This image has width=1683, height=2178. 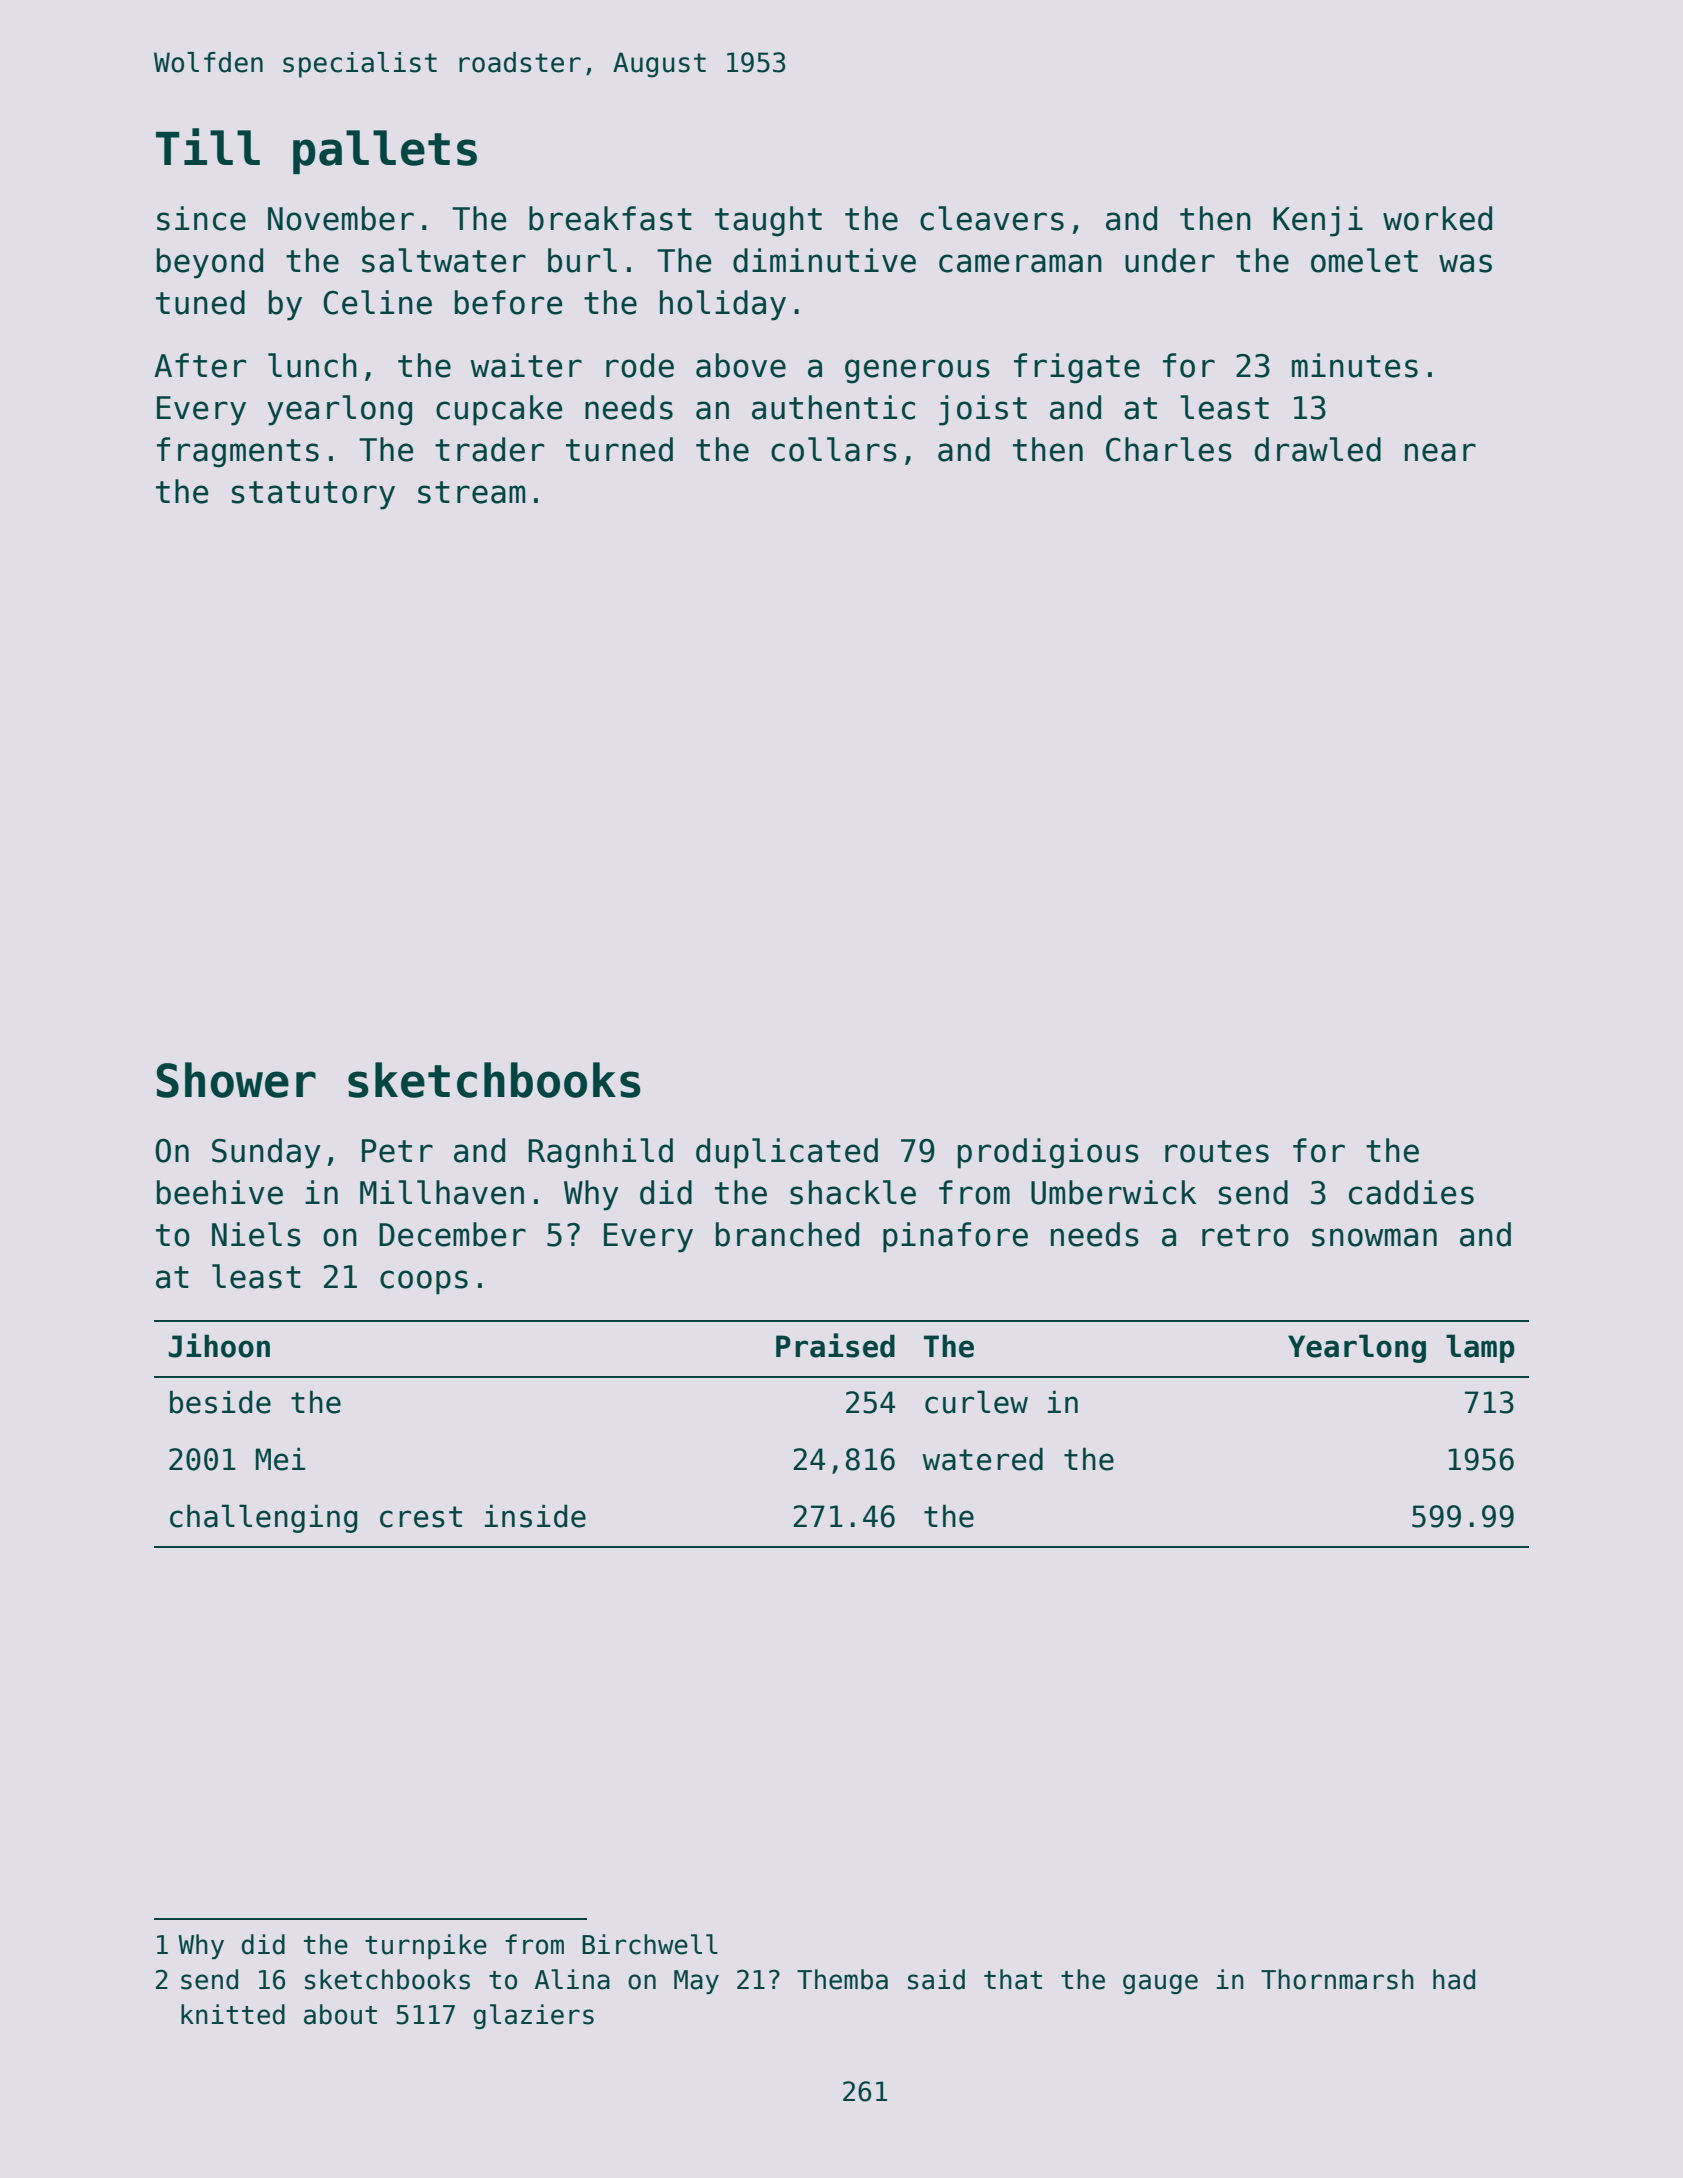 I want to click on statutory, so click(x=313, y=495).
